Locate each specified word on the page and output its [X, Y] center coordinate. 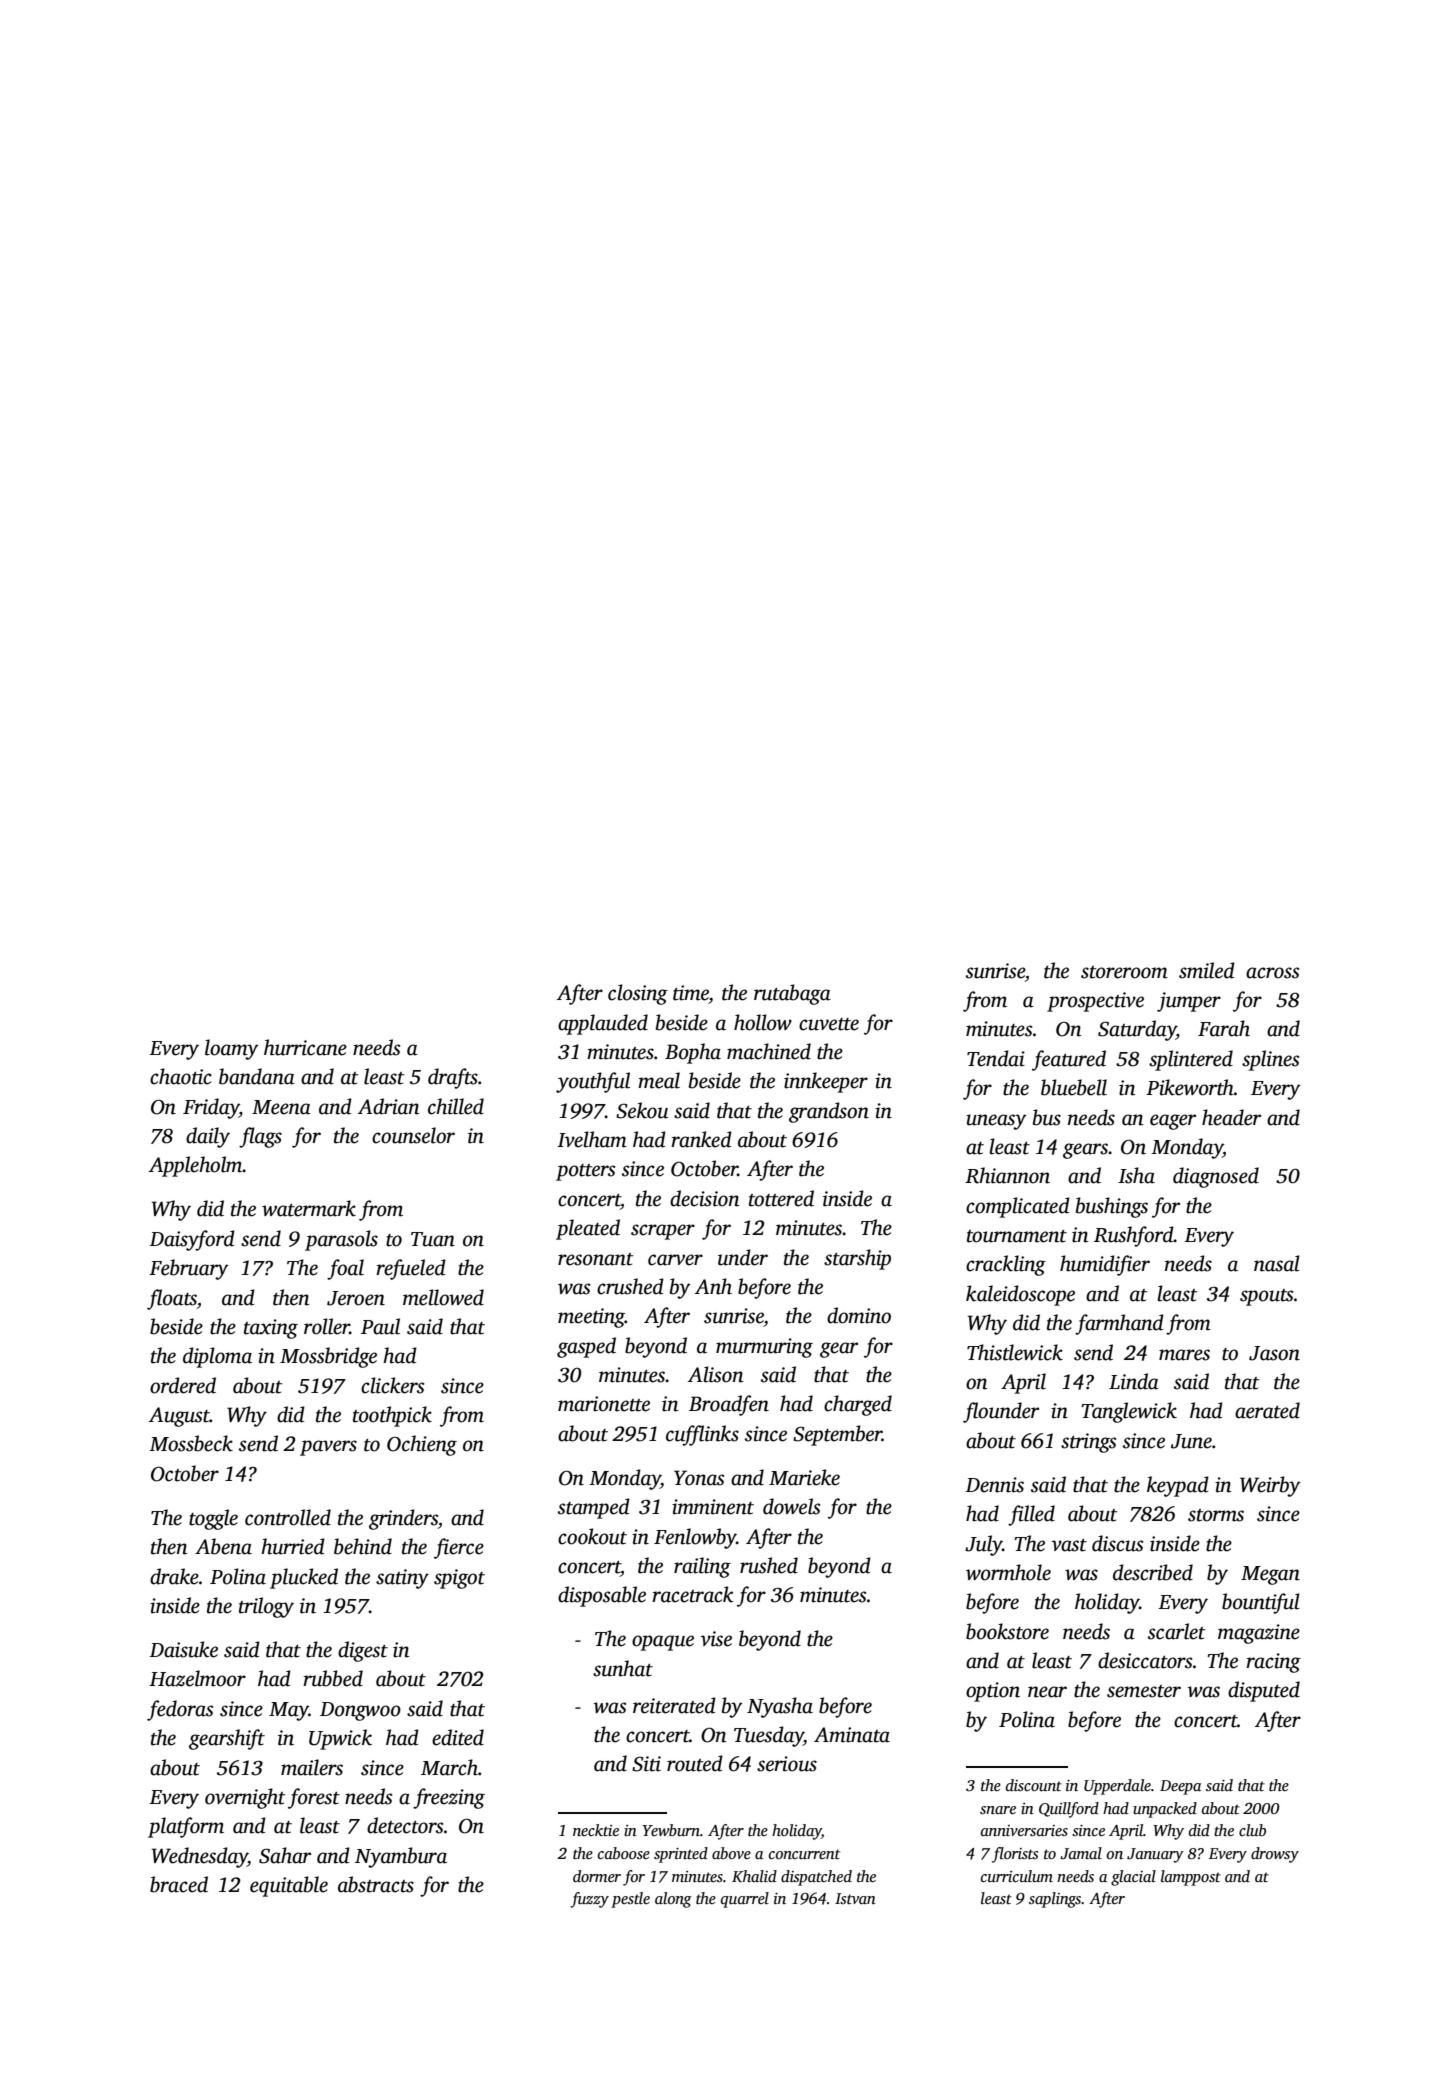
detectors [405, 1825]
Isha [1136, 1175]
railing [702, 1567]
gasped [586, 1347]
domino [859, 1315]
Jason [1274, 1353]
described [1153, 1572]
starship [857, 1259]
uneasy [996, 1122]
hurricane [305, 1047]
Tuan [433, 1239]
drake [174, 1576]
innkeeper [826, 1082]
